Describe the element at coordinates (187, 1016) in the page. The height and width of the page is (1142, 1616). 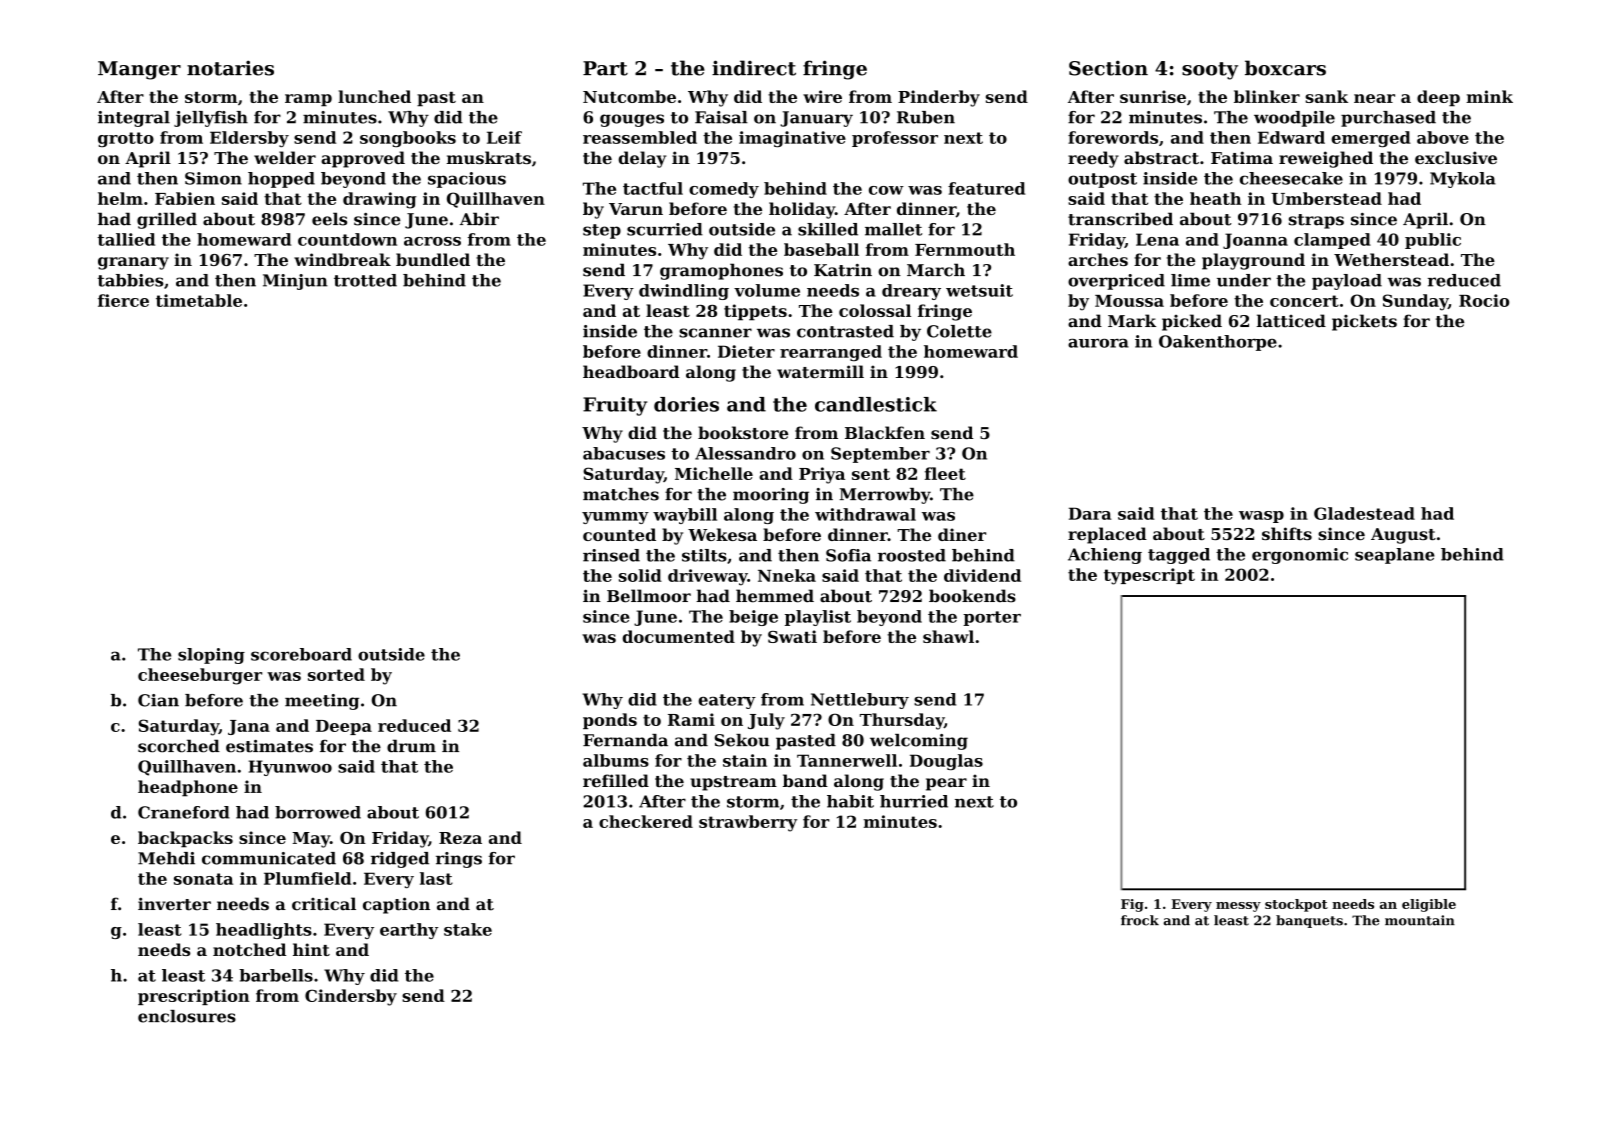
I see `enclosures` at that location.
